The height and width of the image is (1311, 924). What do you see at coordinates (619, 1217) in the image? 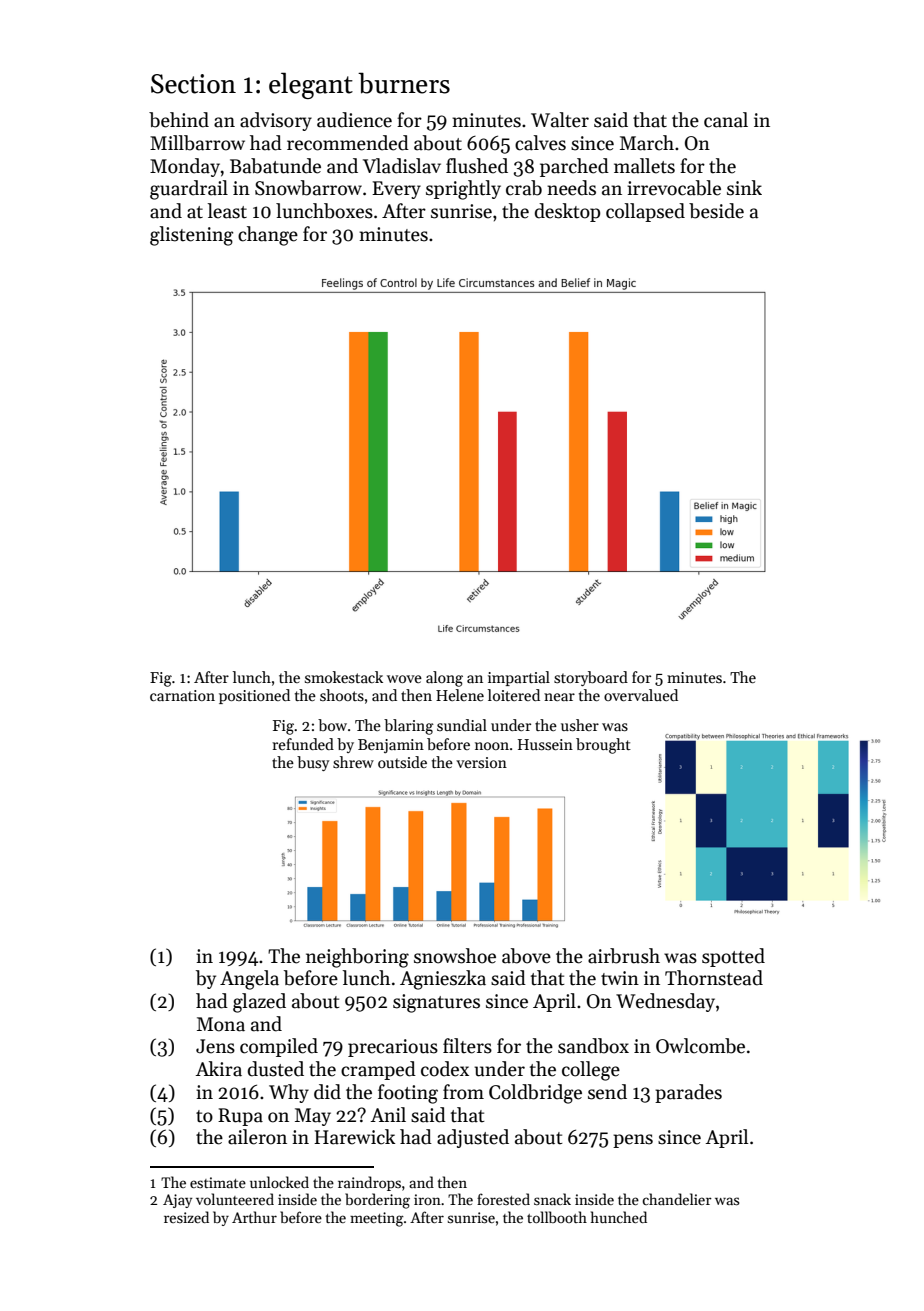
I see `hunched` at bounding box center [619, 1217].
